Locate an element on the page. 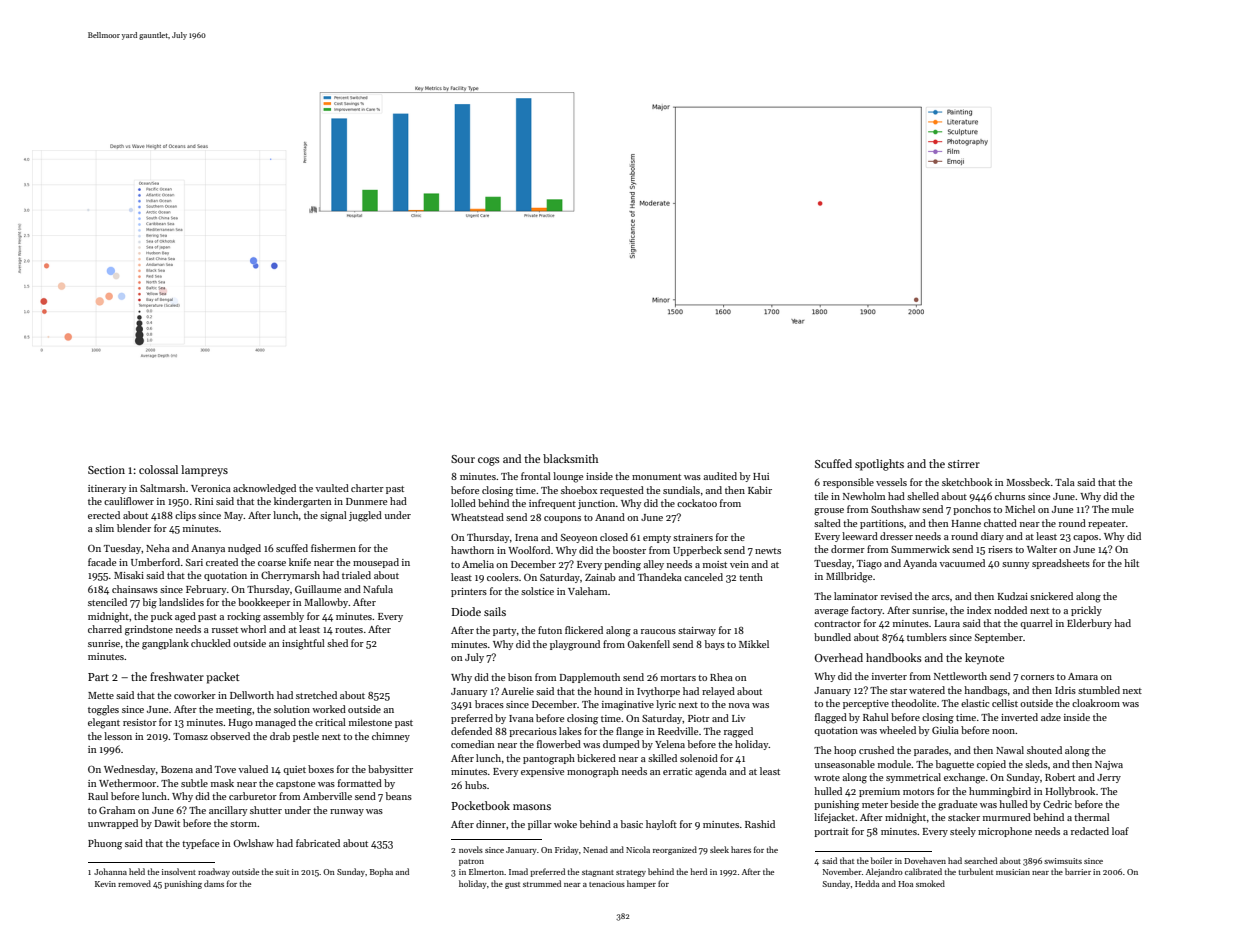  Amelia is located at coordinates (478, 564).
